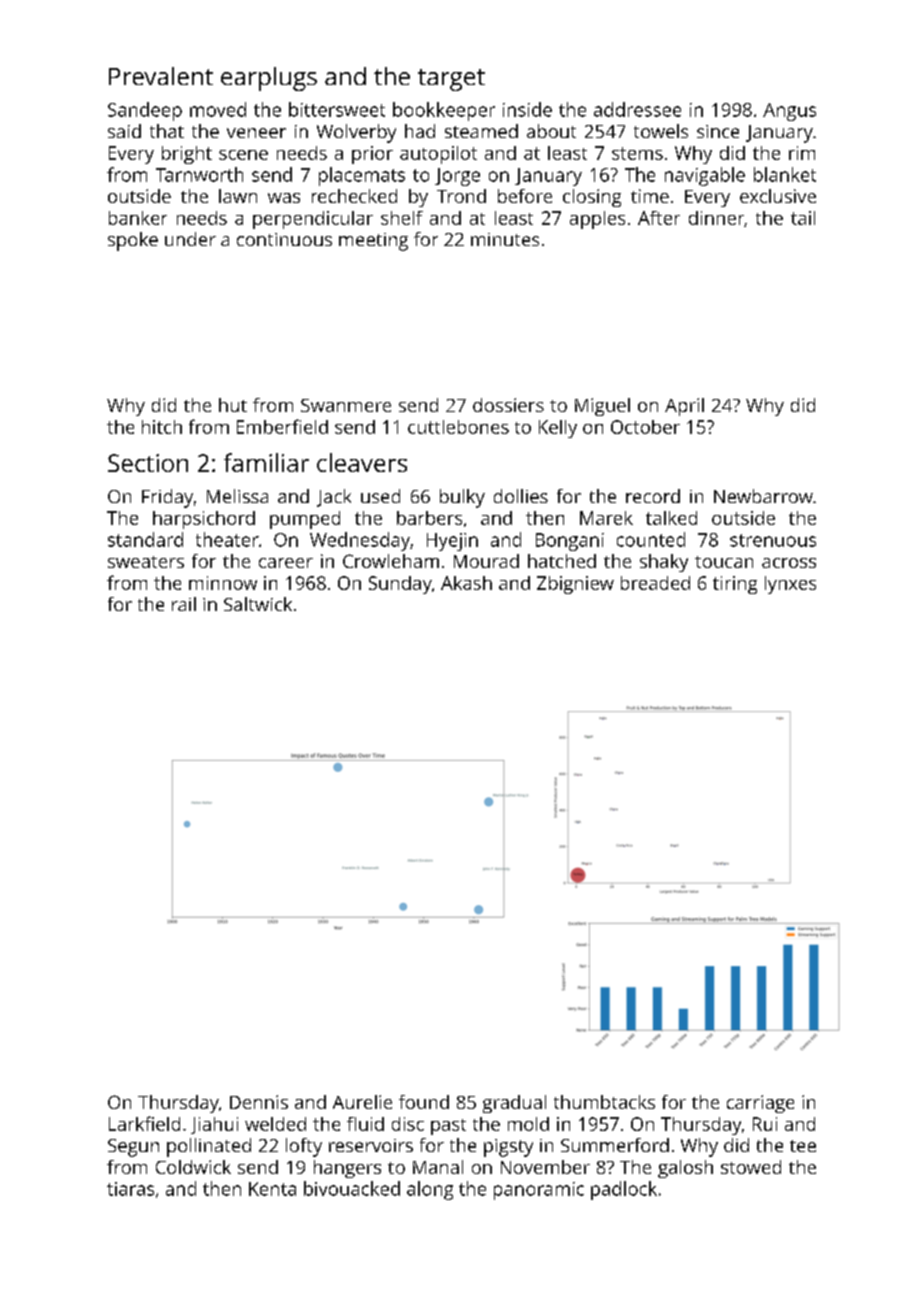 The image size is (924, 1308). I want to click on earplugs, so click(269, 79).
